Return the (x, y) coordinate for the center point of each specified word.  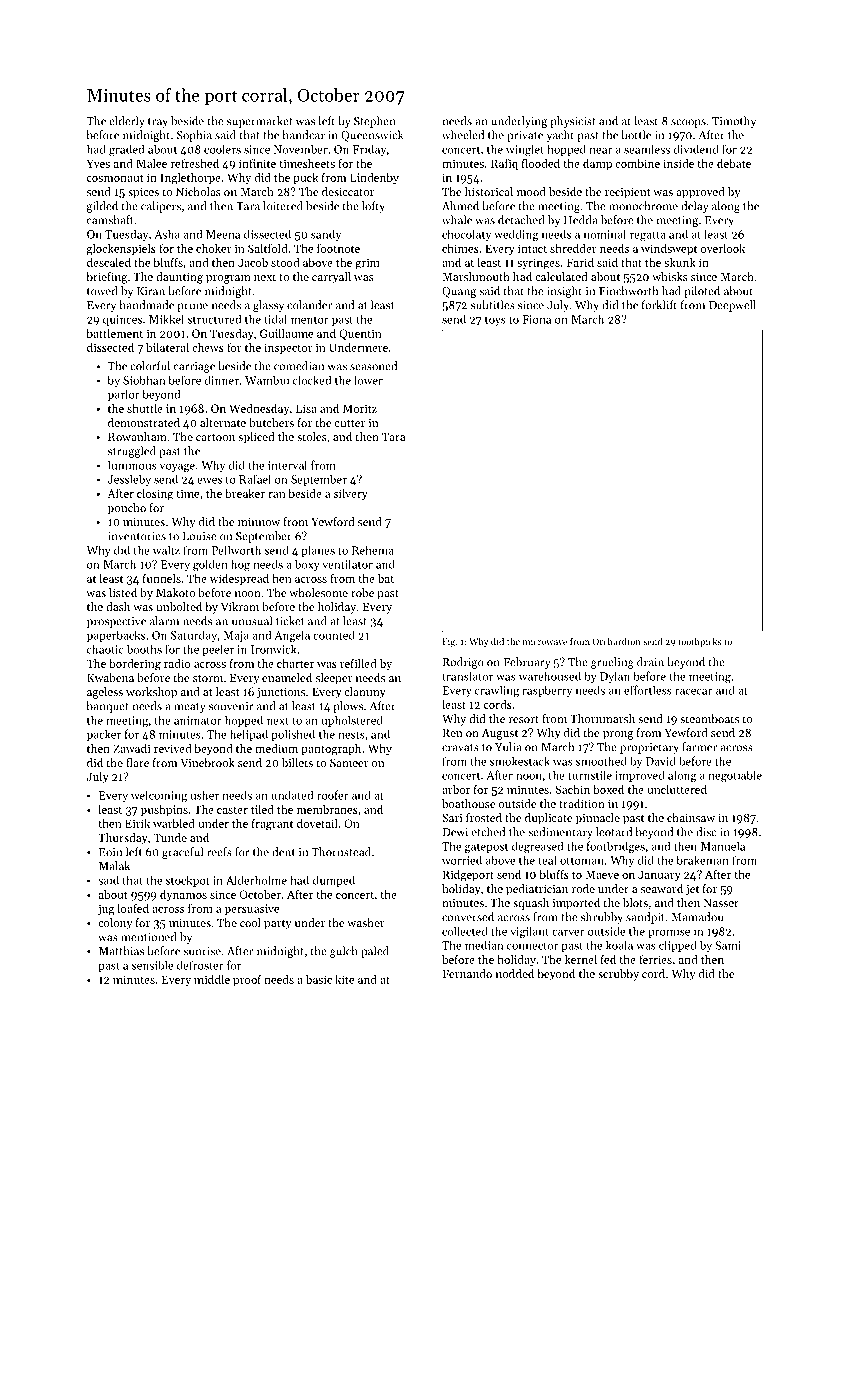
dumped (334, 881)
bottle (636, 135)
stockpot (187, 881)
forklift (659, 305)
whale (457, 220)
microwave (545, 641)
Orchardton (616, 641)
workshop (151, 693)
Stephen (374, 122)
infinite (257, 163)
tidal (276, 319)
